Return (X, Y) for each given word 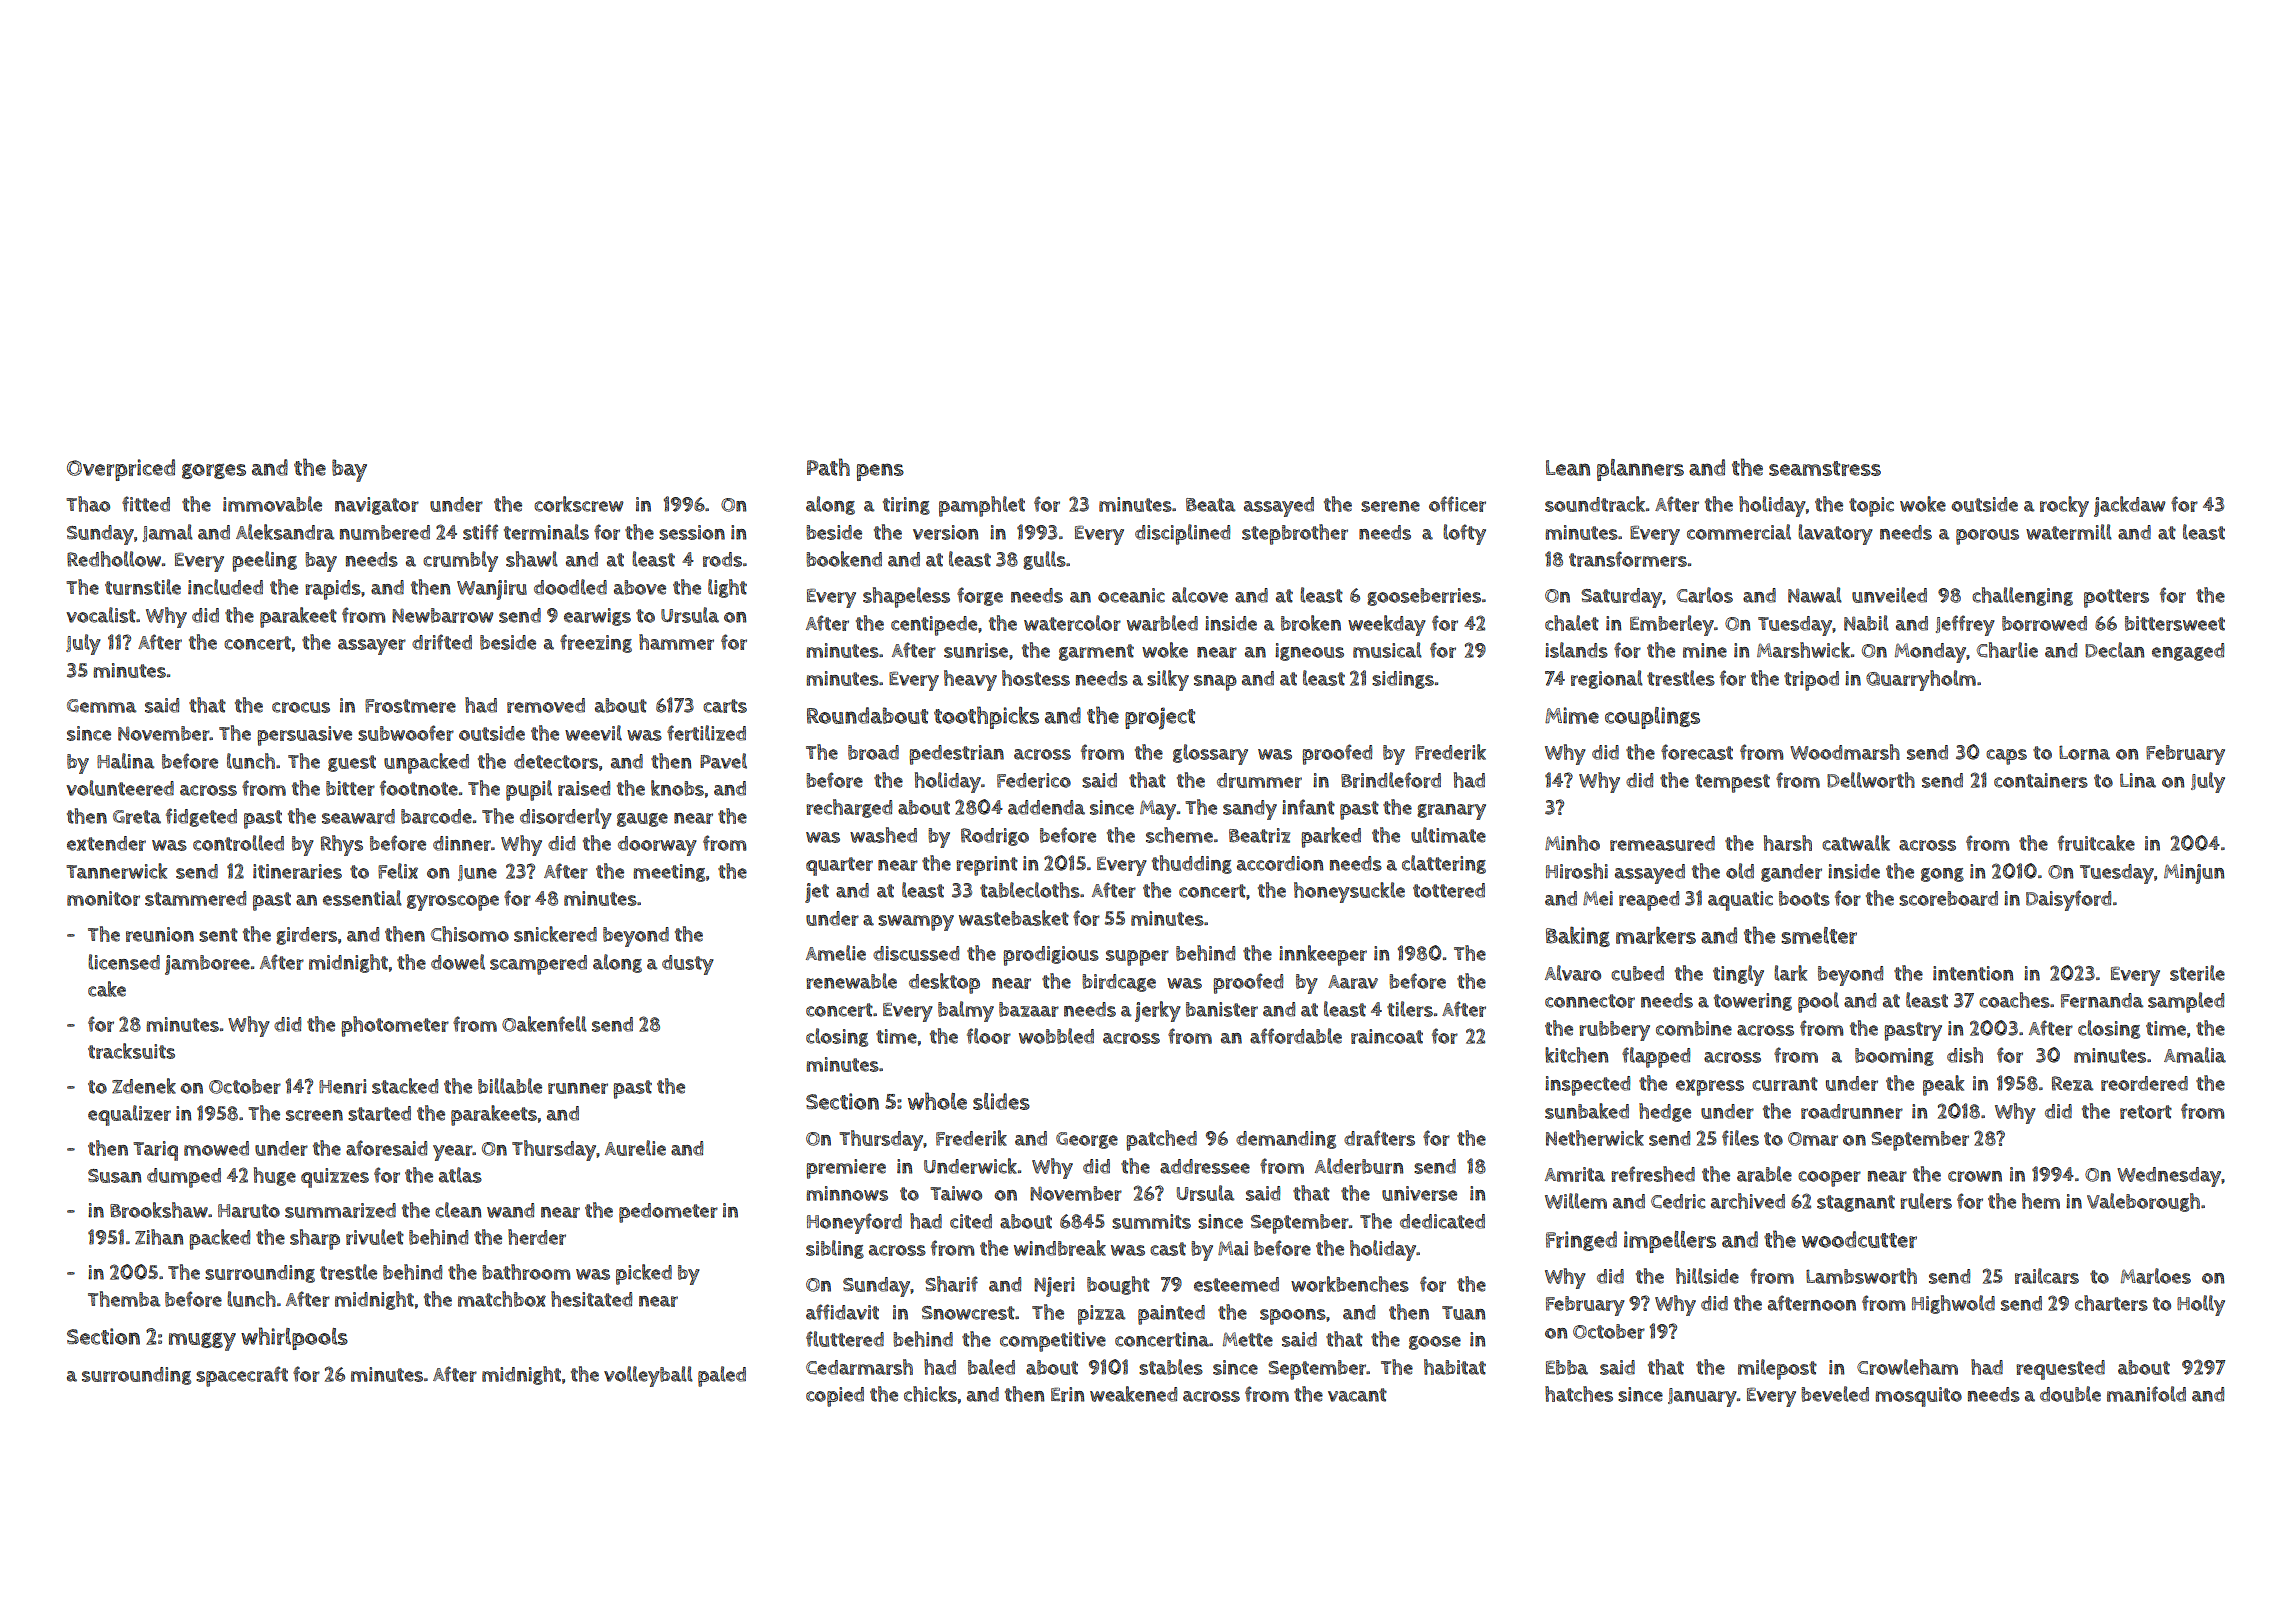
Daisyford (2068, 900)
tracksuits (131, 1051)
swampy (916, 923)
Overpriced (121, 470)
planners (1640, 470)
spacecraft (242, 1376)
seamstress (1825, 468)
